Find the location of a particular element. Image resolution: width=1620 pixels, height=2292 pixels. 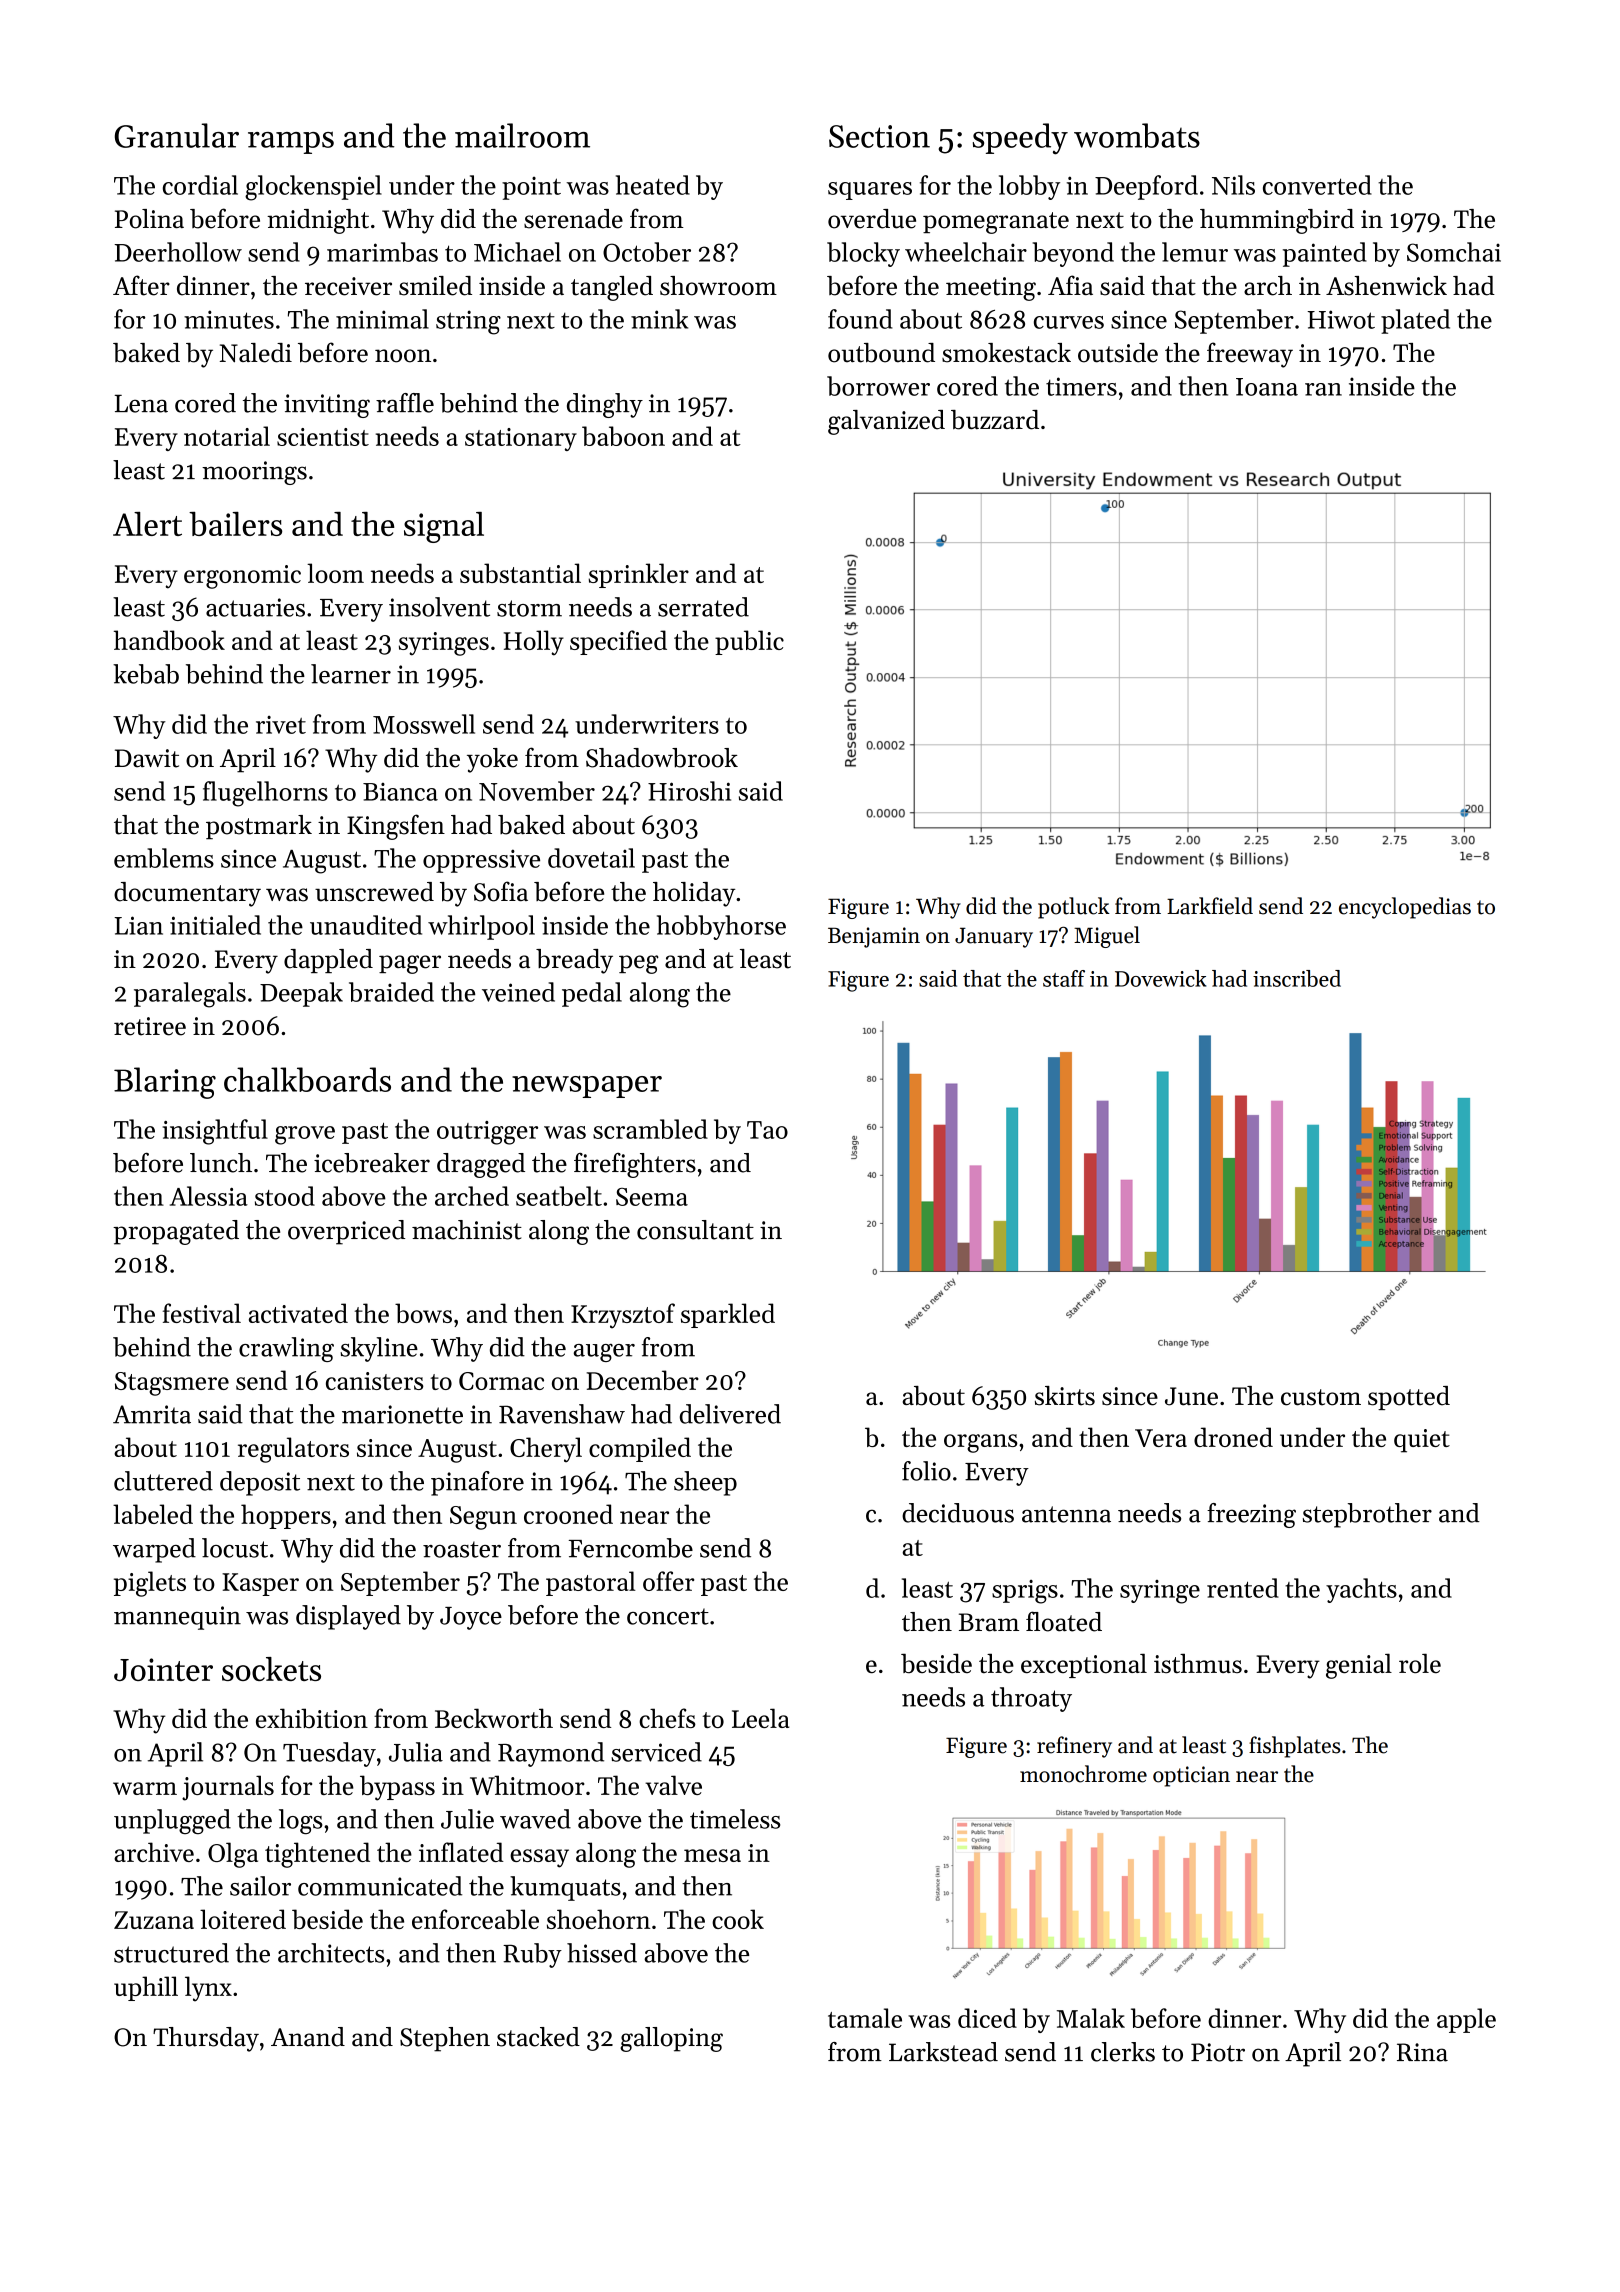

Alessia is located at coordinates (209, 1196).
